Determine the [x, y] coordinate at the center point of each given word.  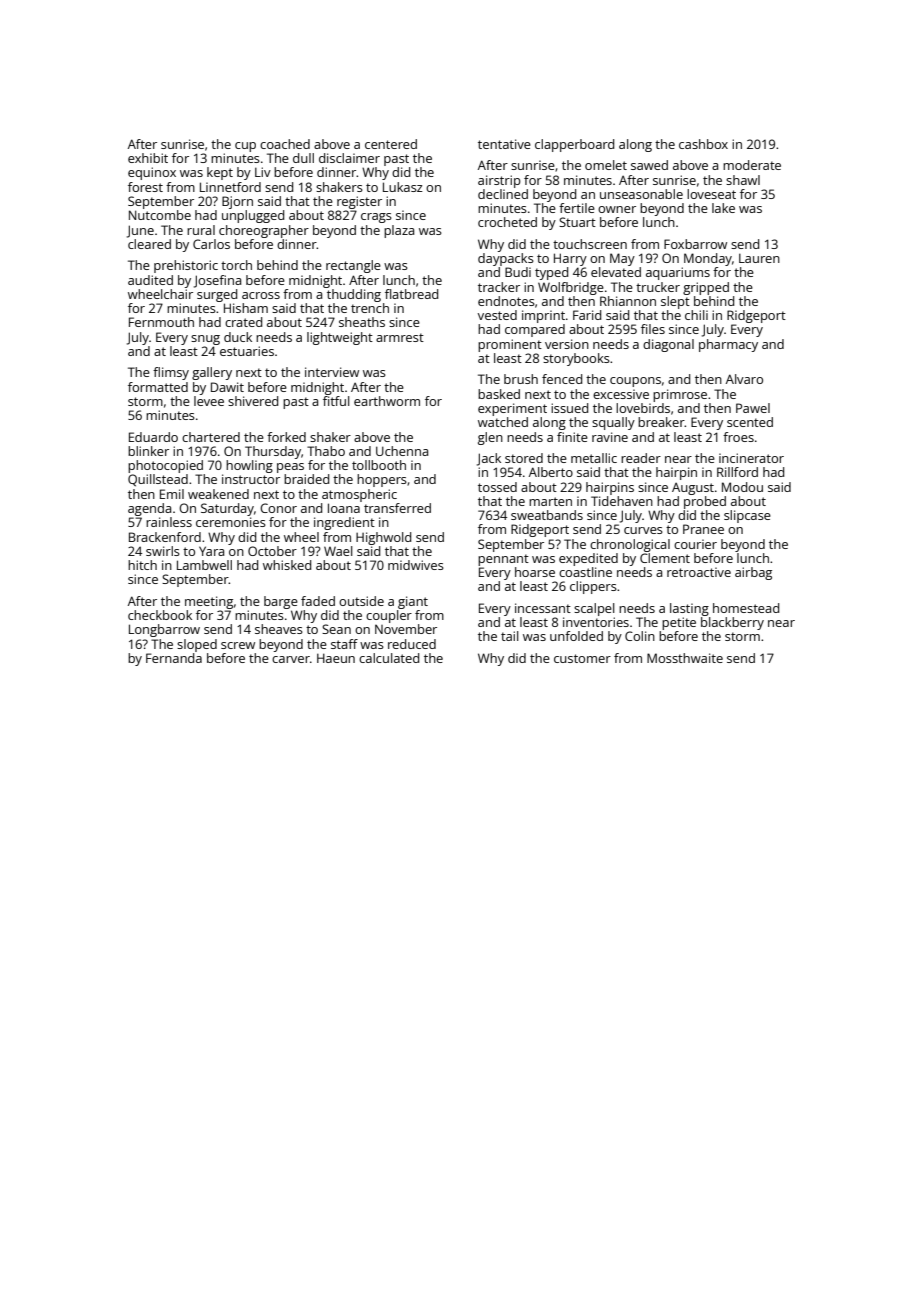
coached [285, 144]
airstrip [499, 181]
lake [723, 208]
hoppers [382, 480]
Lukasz [403, 187]
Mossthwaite [685, 658]
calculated [389, 658]
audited [150, 280]
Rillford [737, 472]
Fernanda [174, 658]
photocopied [165, 466]
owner [617, 209]
